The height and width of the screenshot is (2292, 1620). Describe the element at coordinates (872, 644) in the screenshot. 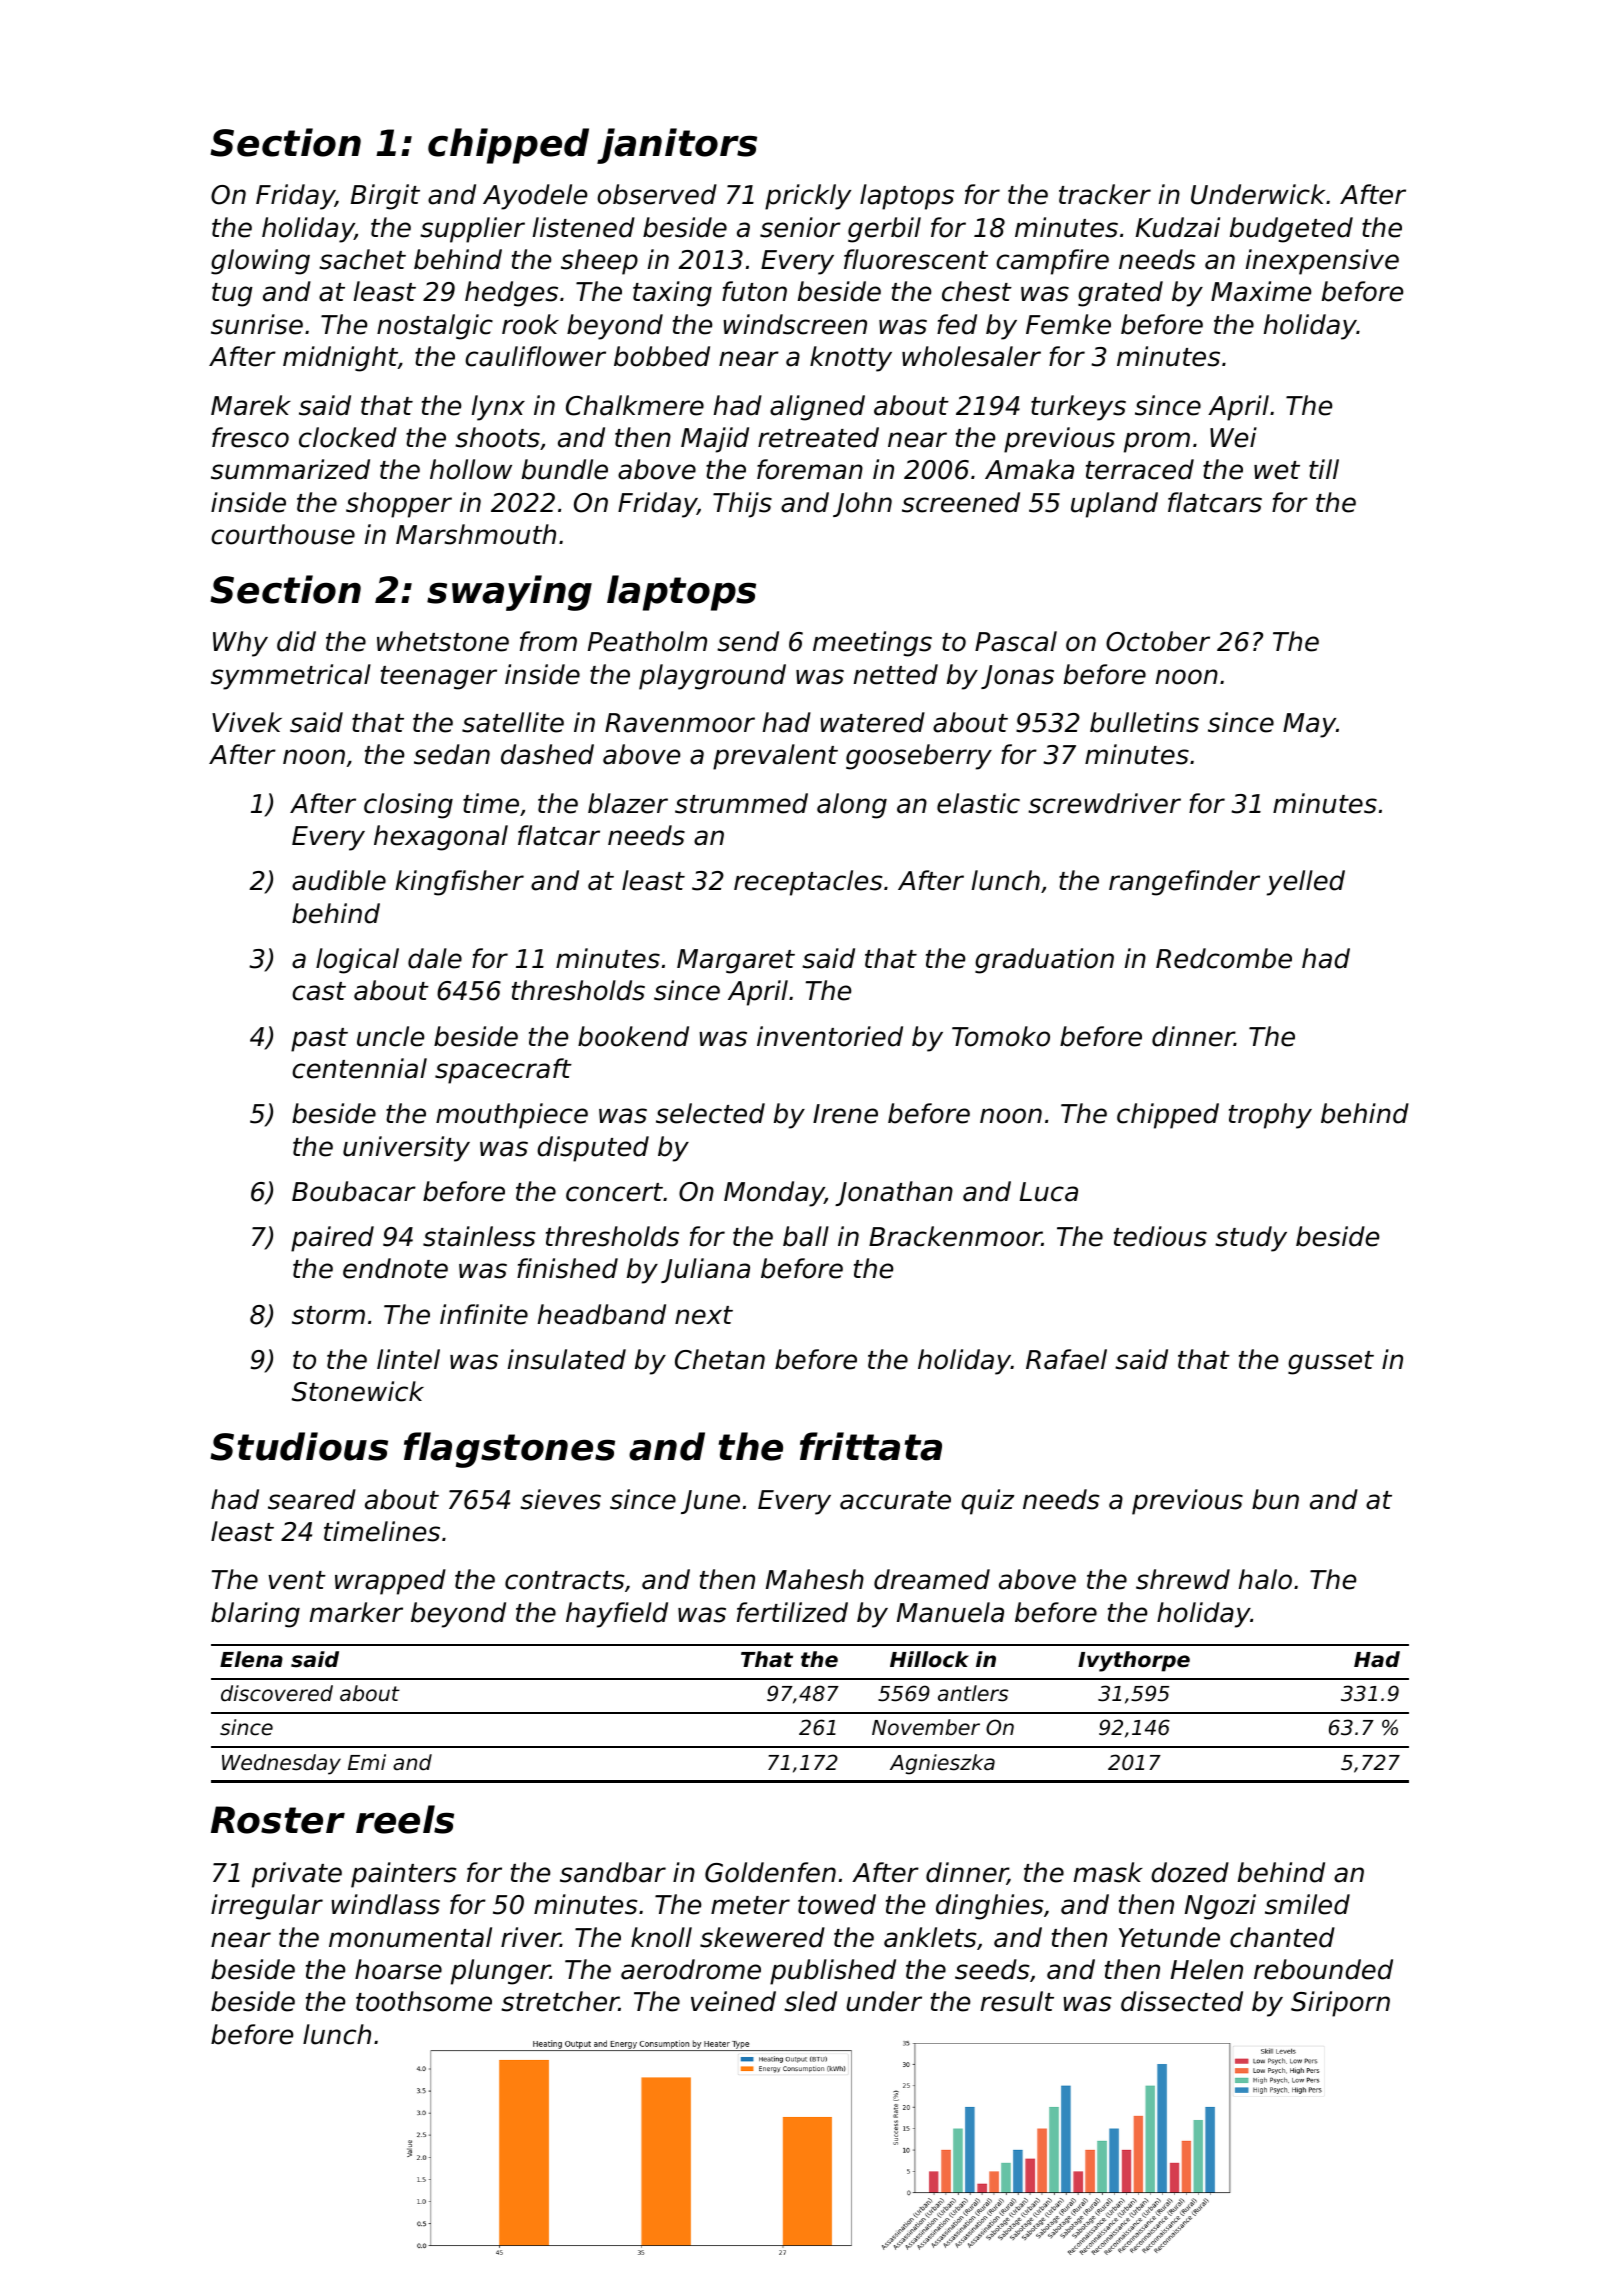

I see `meetings` at that location.
